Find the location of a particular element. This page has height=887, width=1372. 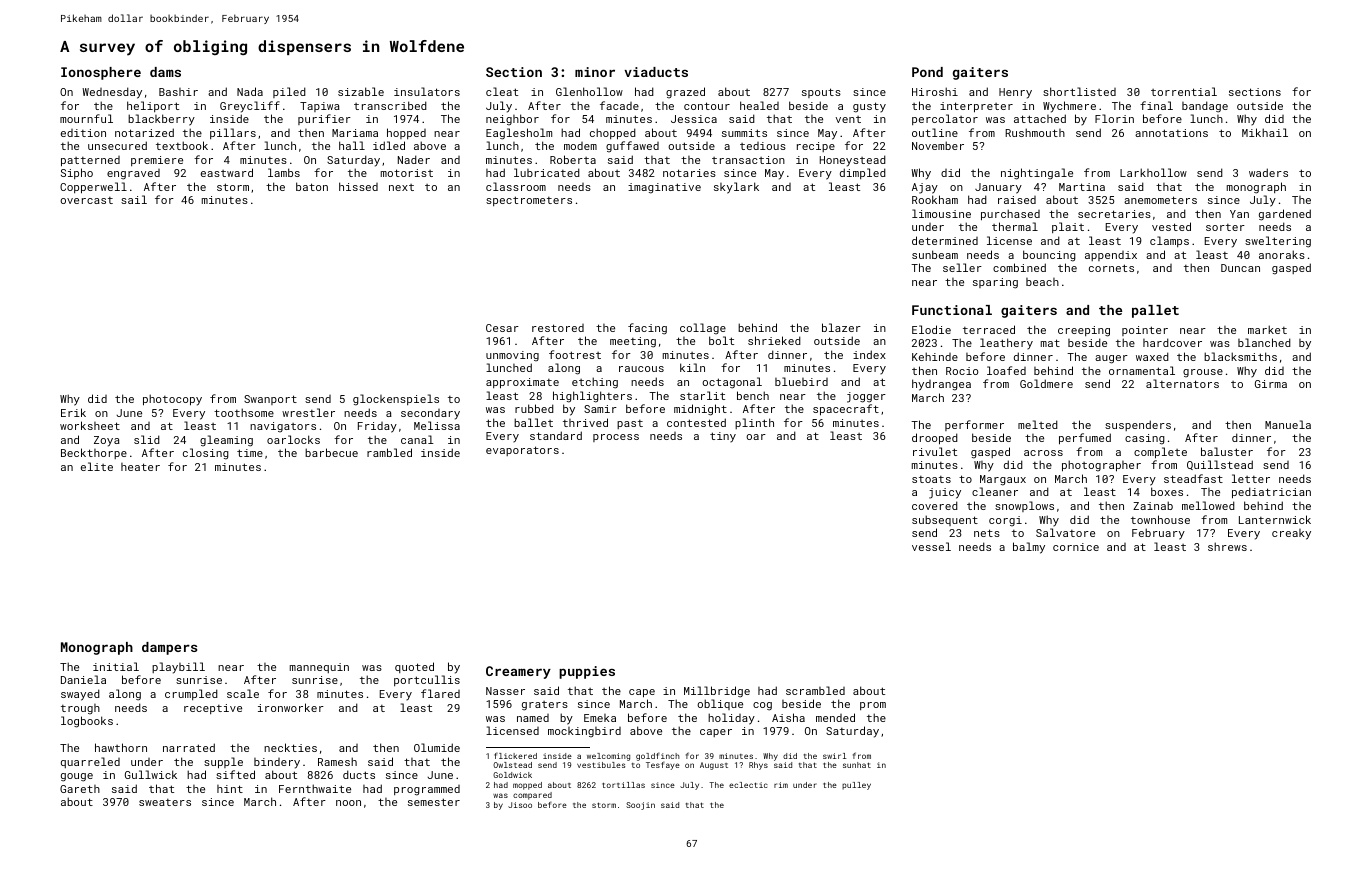

cornice is located at coordinates (1076, 547).
